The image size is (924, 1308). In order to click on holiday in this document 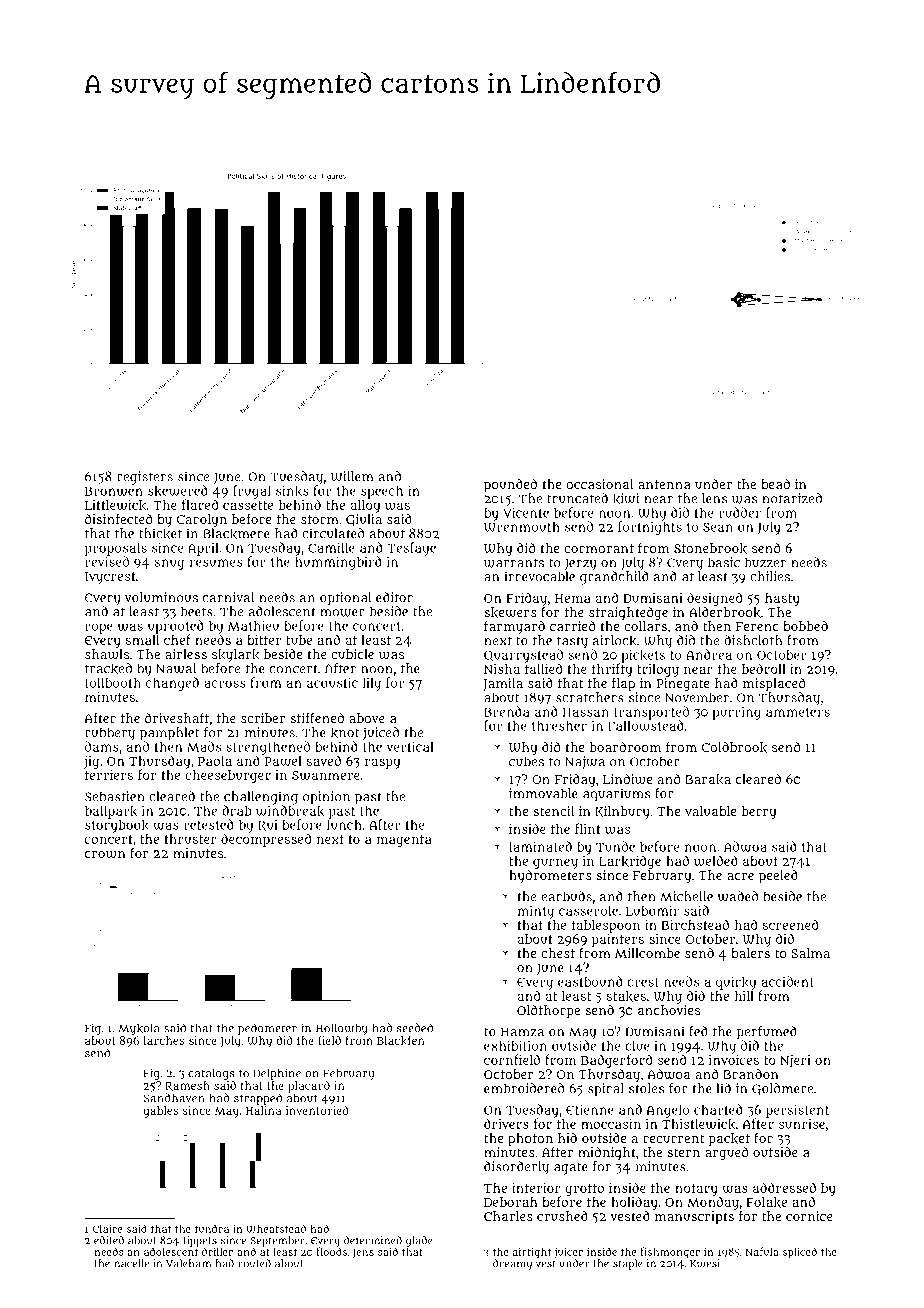, I will do `click(634, 1203)`.
